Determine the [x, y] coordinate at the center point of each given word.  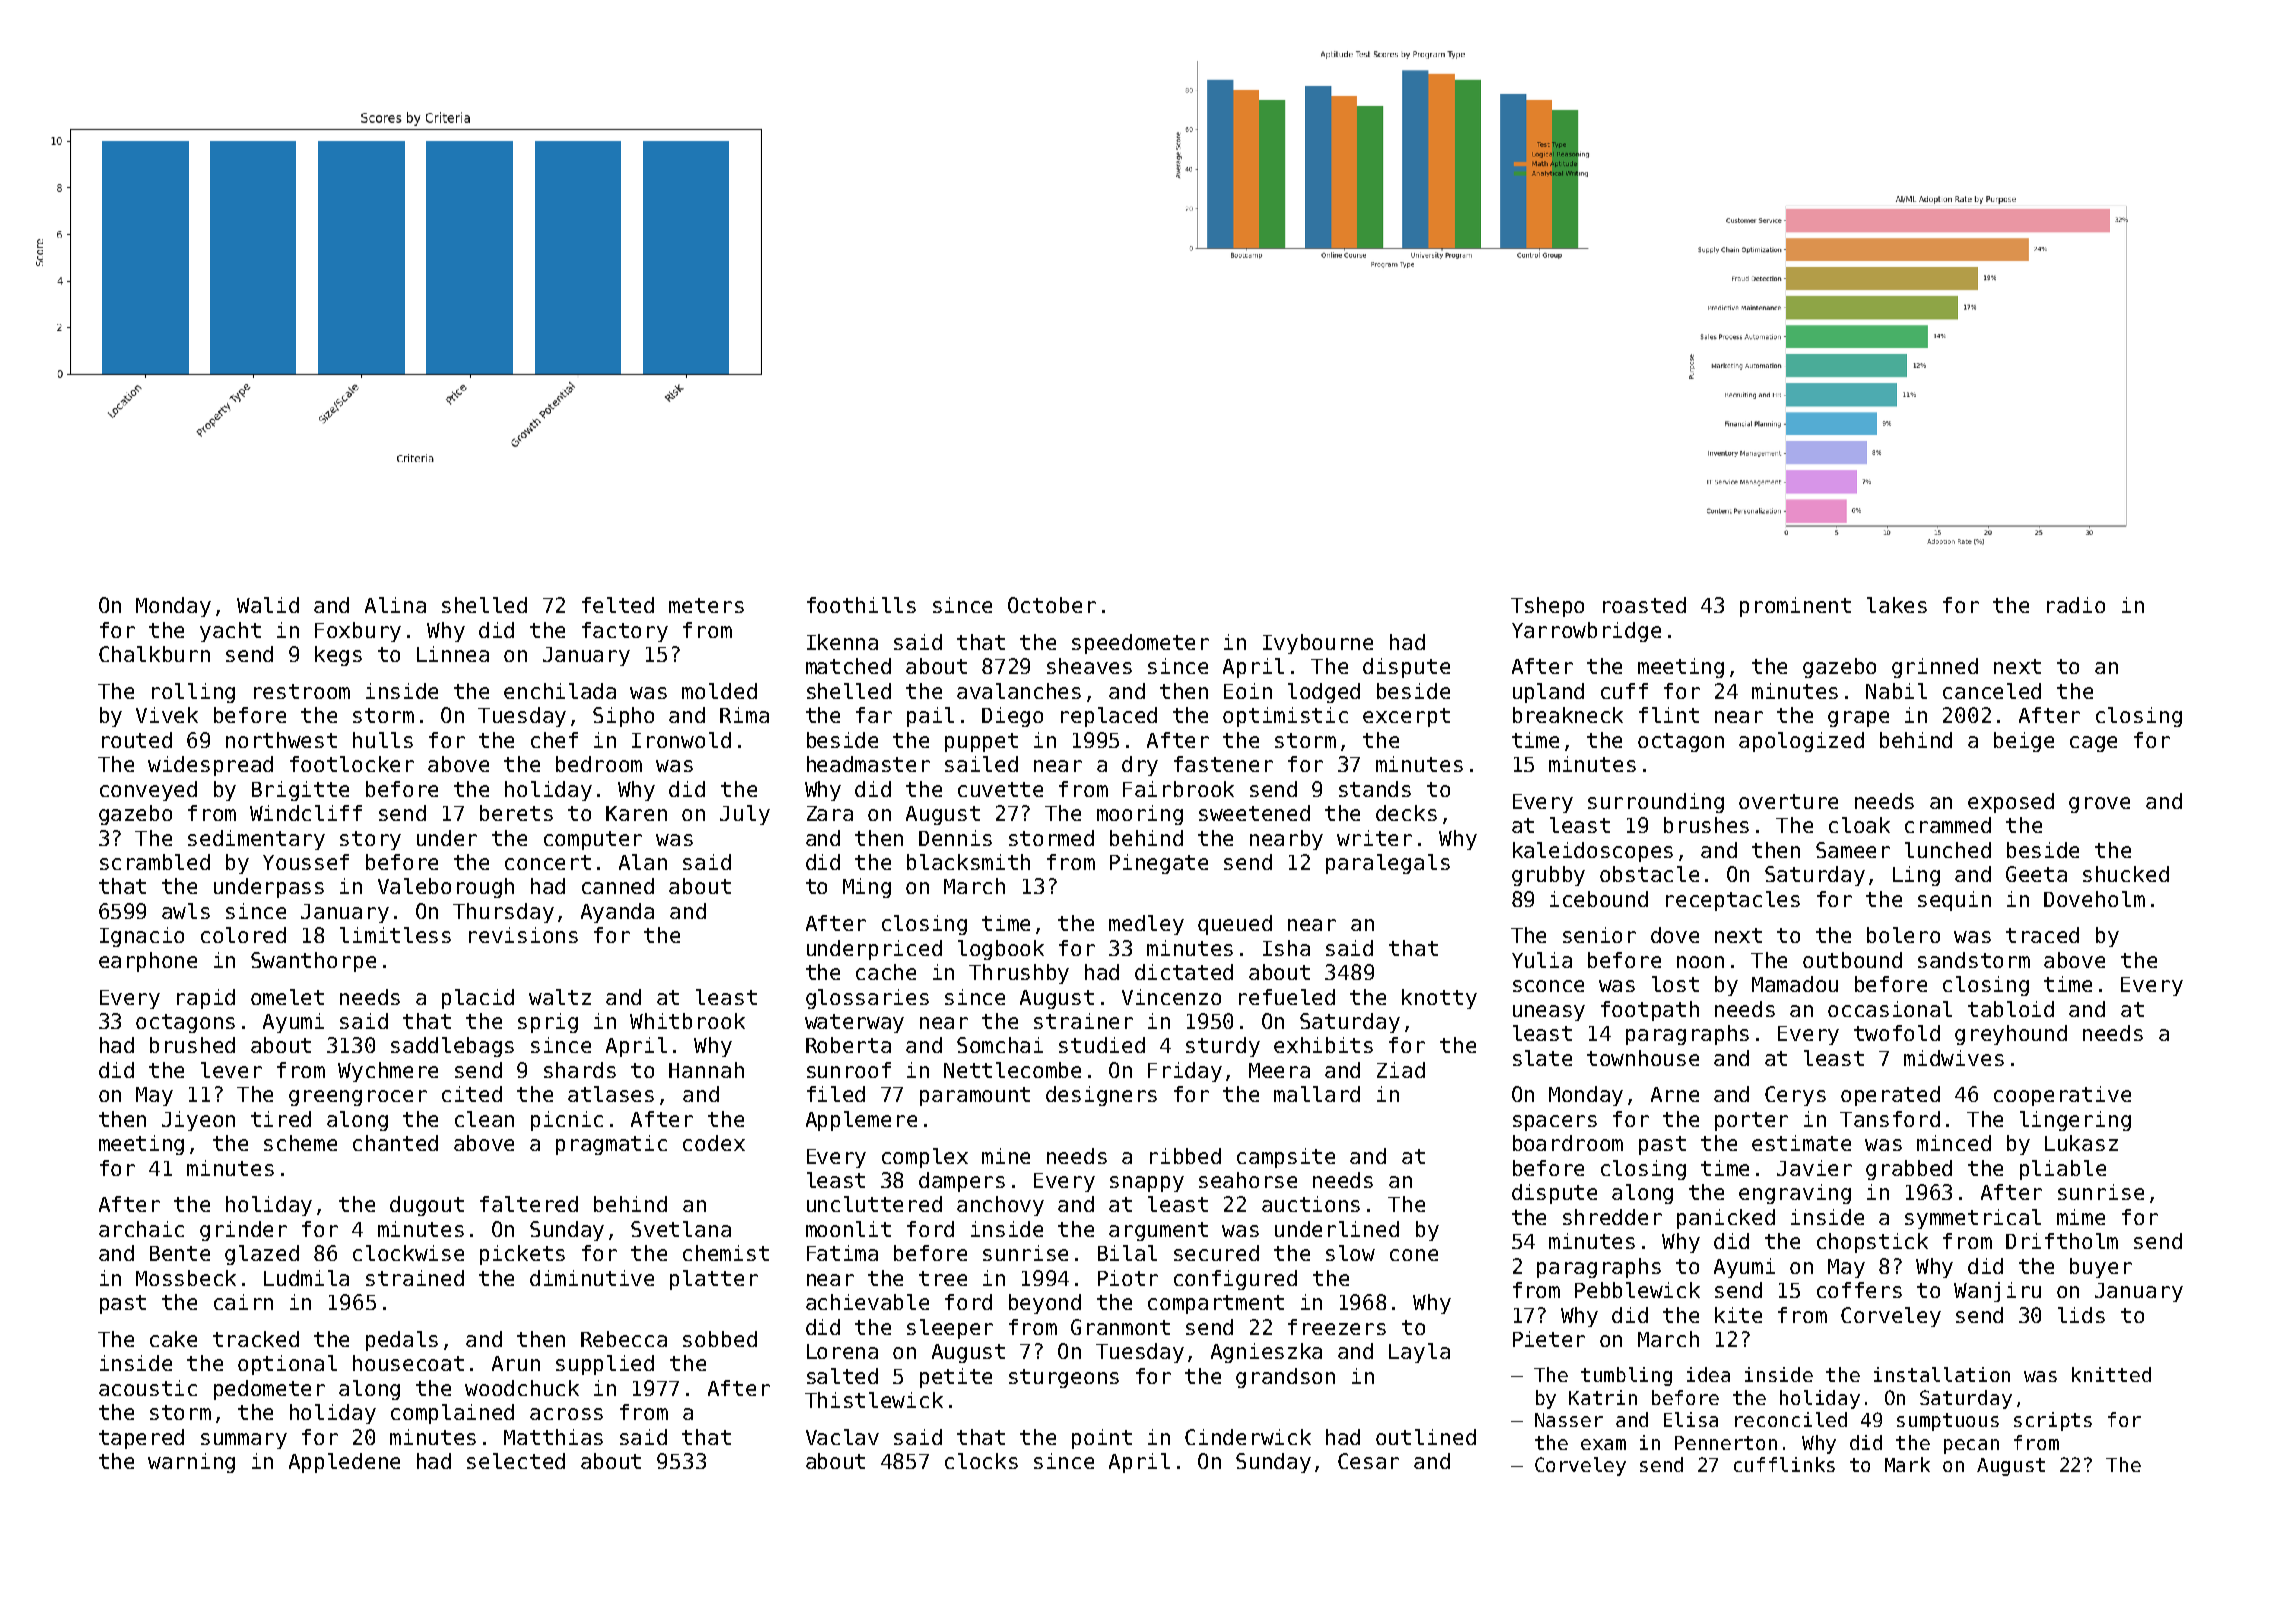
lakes [1897, 605]
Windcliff [306, 813]
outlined [1426, 1437]
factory [625, 632]
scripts [2053, 1421]
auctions [1311, 1204]
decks [1406, 813]
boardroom [1568, 1143]
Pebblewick [1637, 1290]
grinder [243, 1231]
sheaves [1089, 666]
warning [191, 1463]
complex [925, 1158]
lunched [1948, 850]
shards [580, 1070]
